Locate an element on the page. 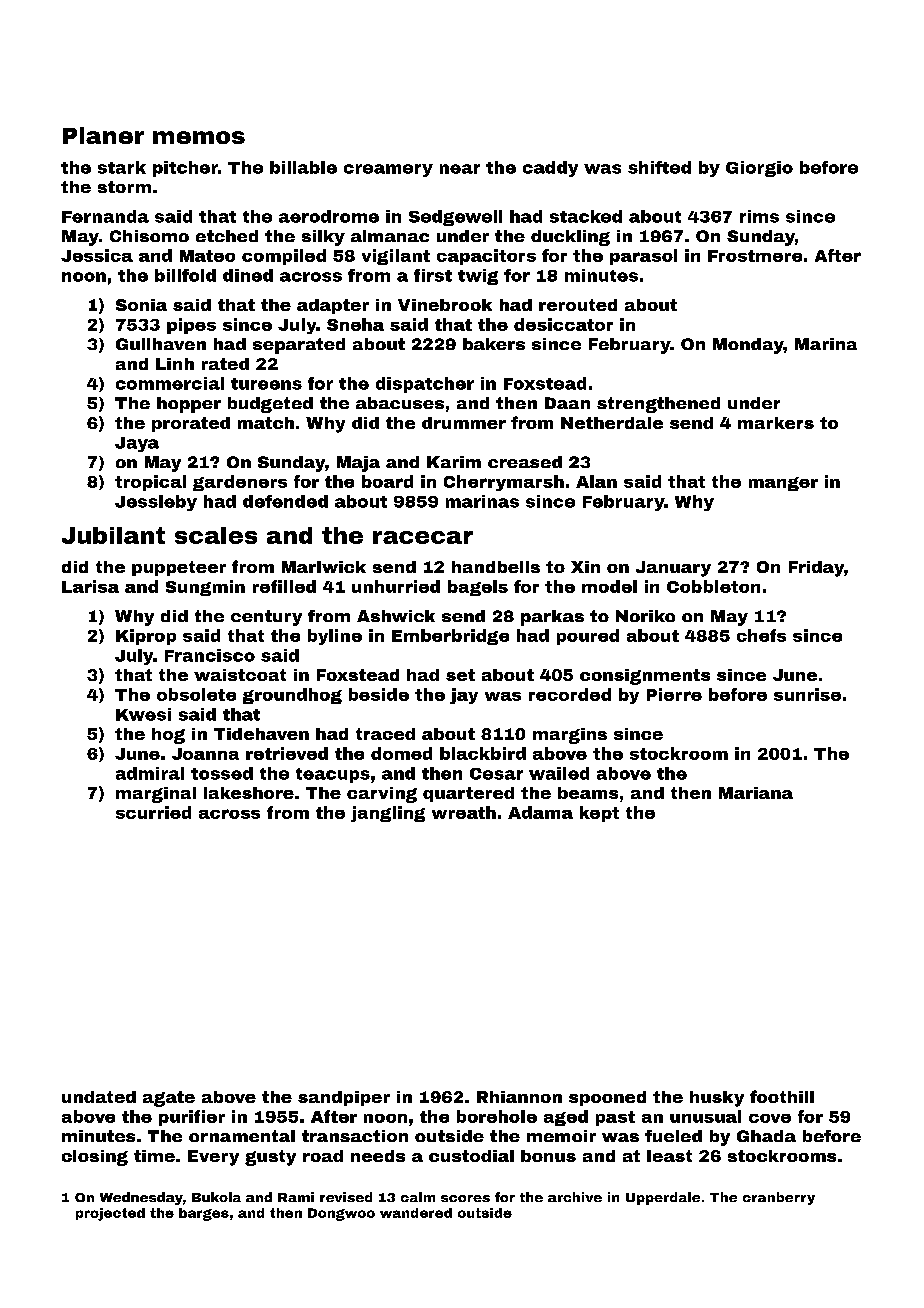 The width and height of the image is (924, 1308). agate is located at coordinates (169, 1099).
